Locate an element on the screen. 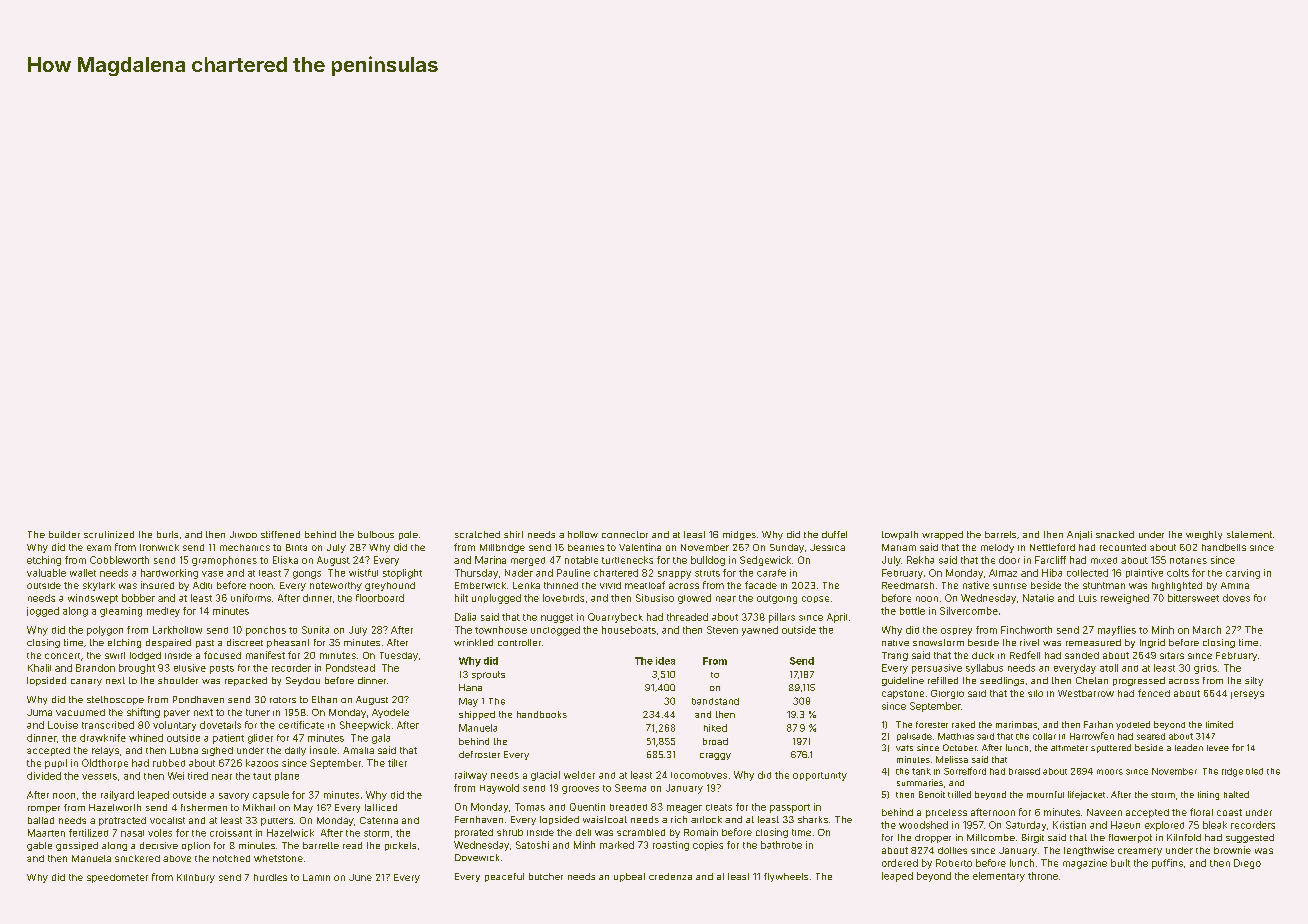 Image resolution: width=1308 pixels, height=924 pixels. Quentin is located at coordinates (587, 807).
